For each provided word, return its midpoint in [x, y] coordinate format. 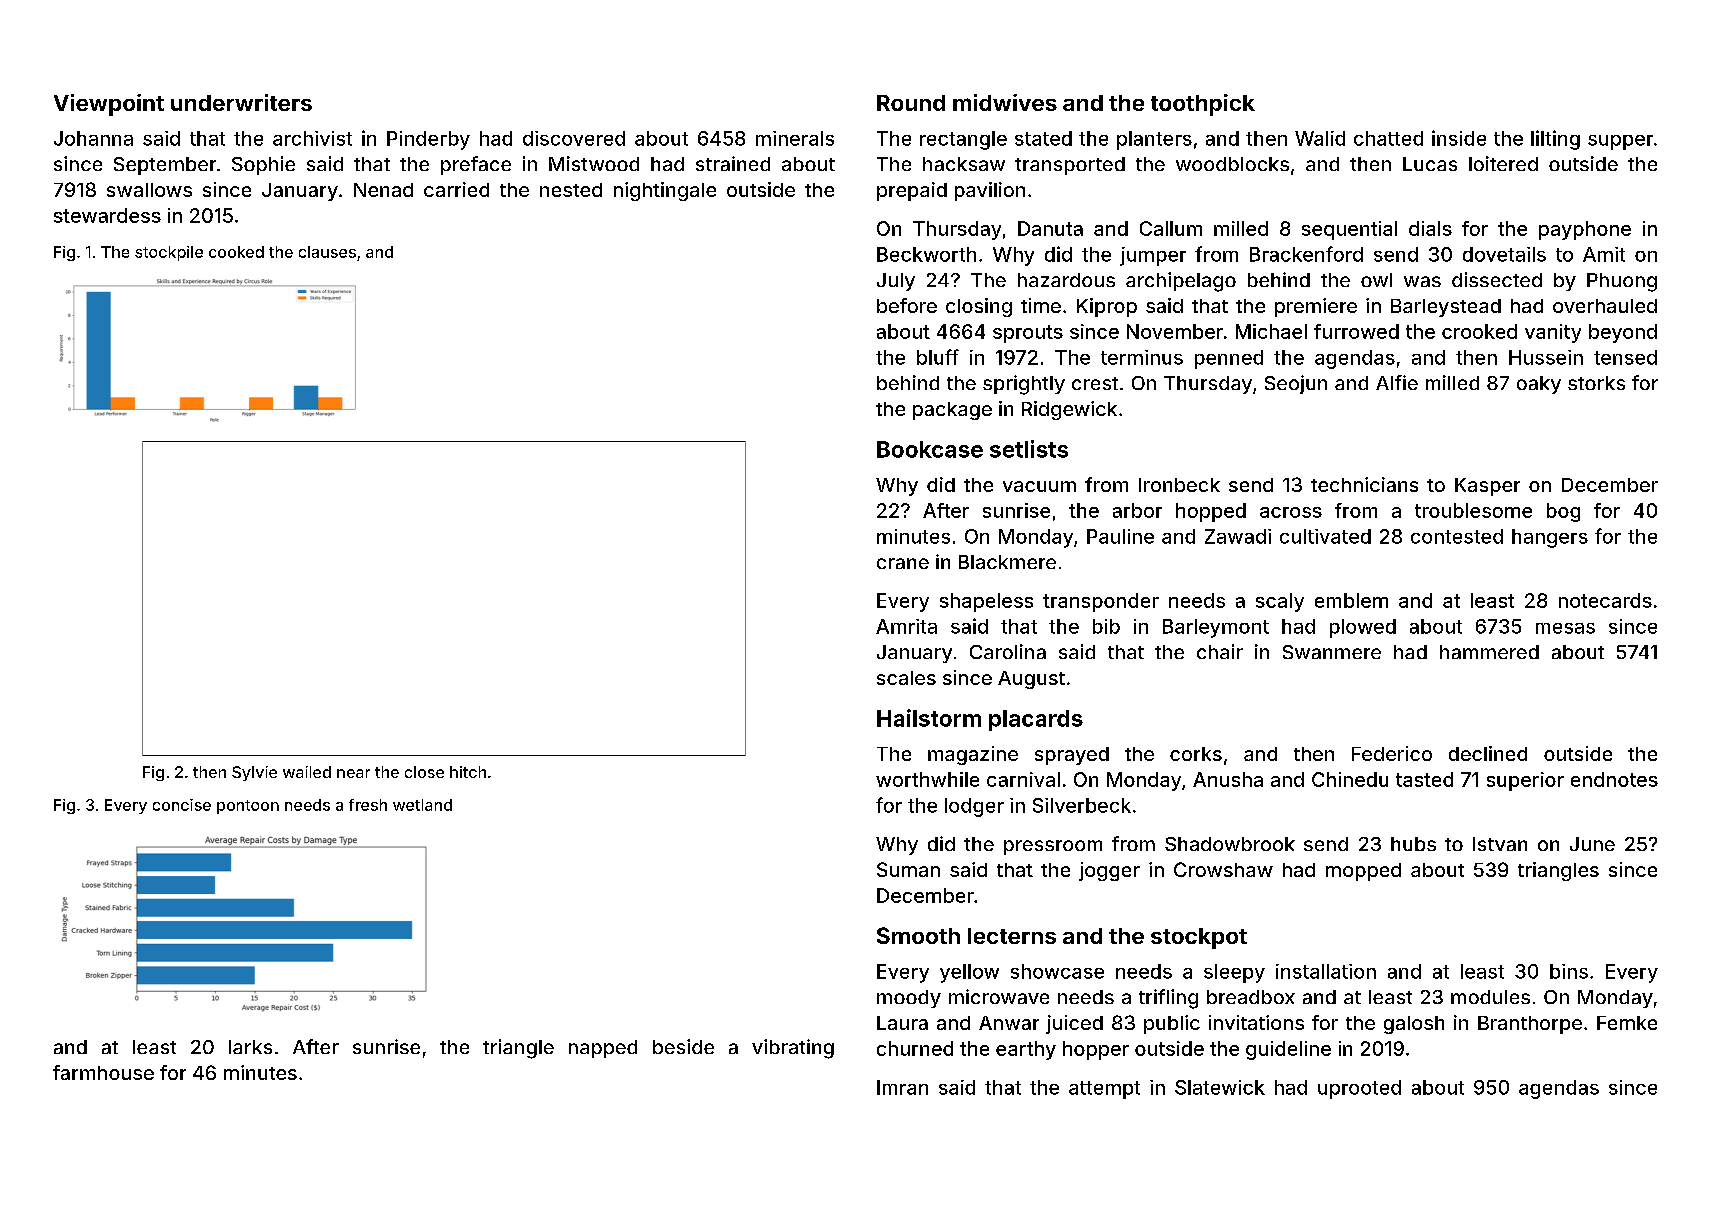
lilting [1555, 140]
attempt [1104, 1090]
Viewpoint [109, 105]
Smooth [918, 935]
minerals [795, 138]
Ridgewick [1069, 410]
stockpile [169, 253]
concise [182, 805]
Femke [1627, 1023]
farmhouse [103, 1072]
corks [1196, 754]
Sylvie [254, 773]
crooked [1479, 331]
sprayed [1072, 756]
